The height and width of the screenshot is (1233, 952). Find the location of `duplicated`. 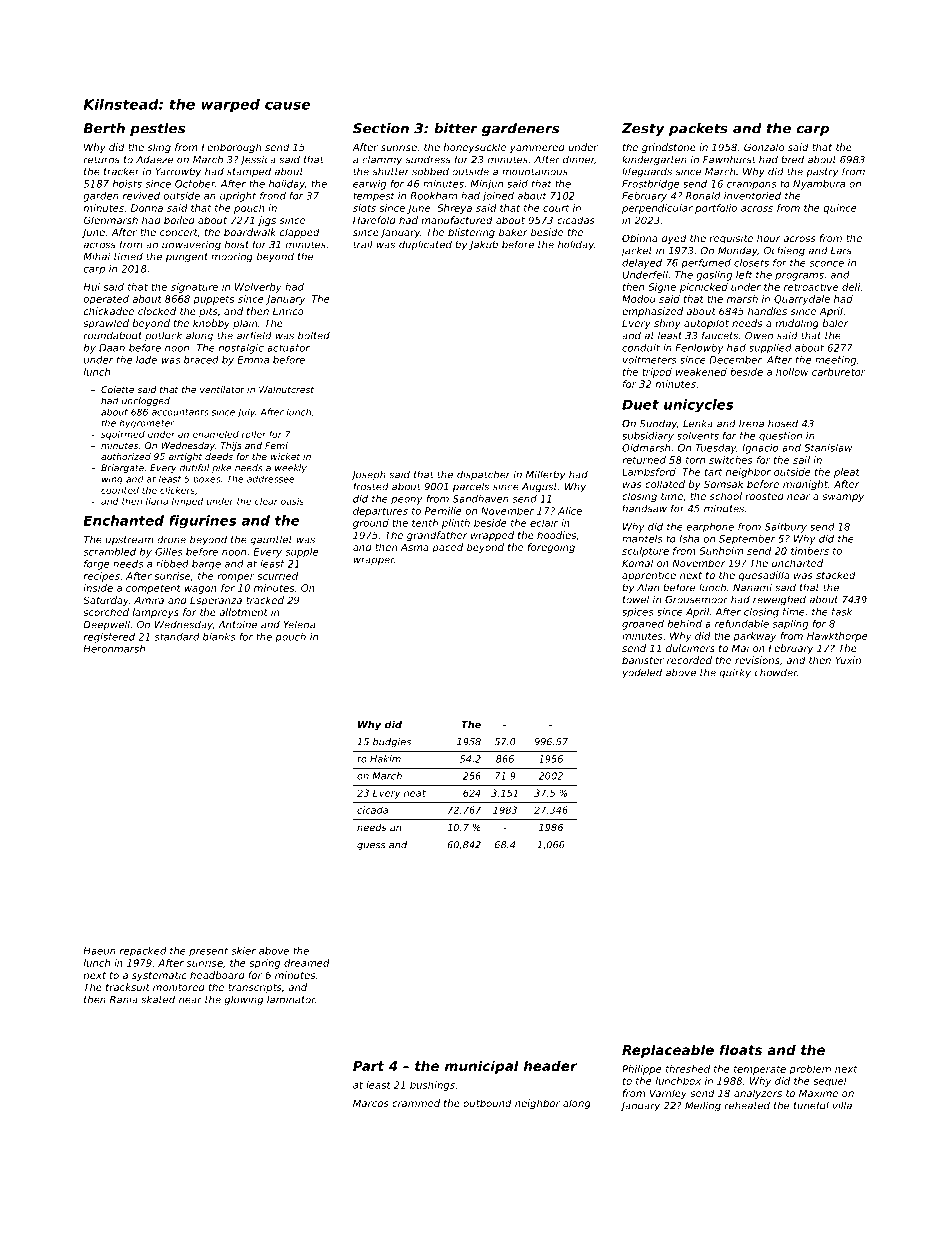

duplicated is located at coordinates (425, 245).
